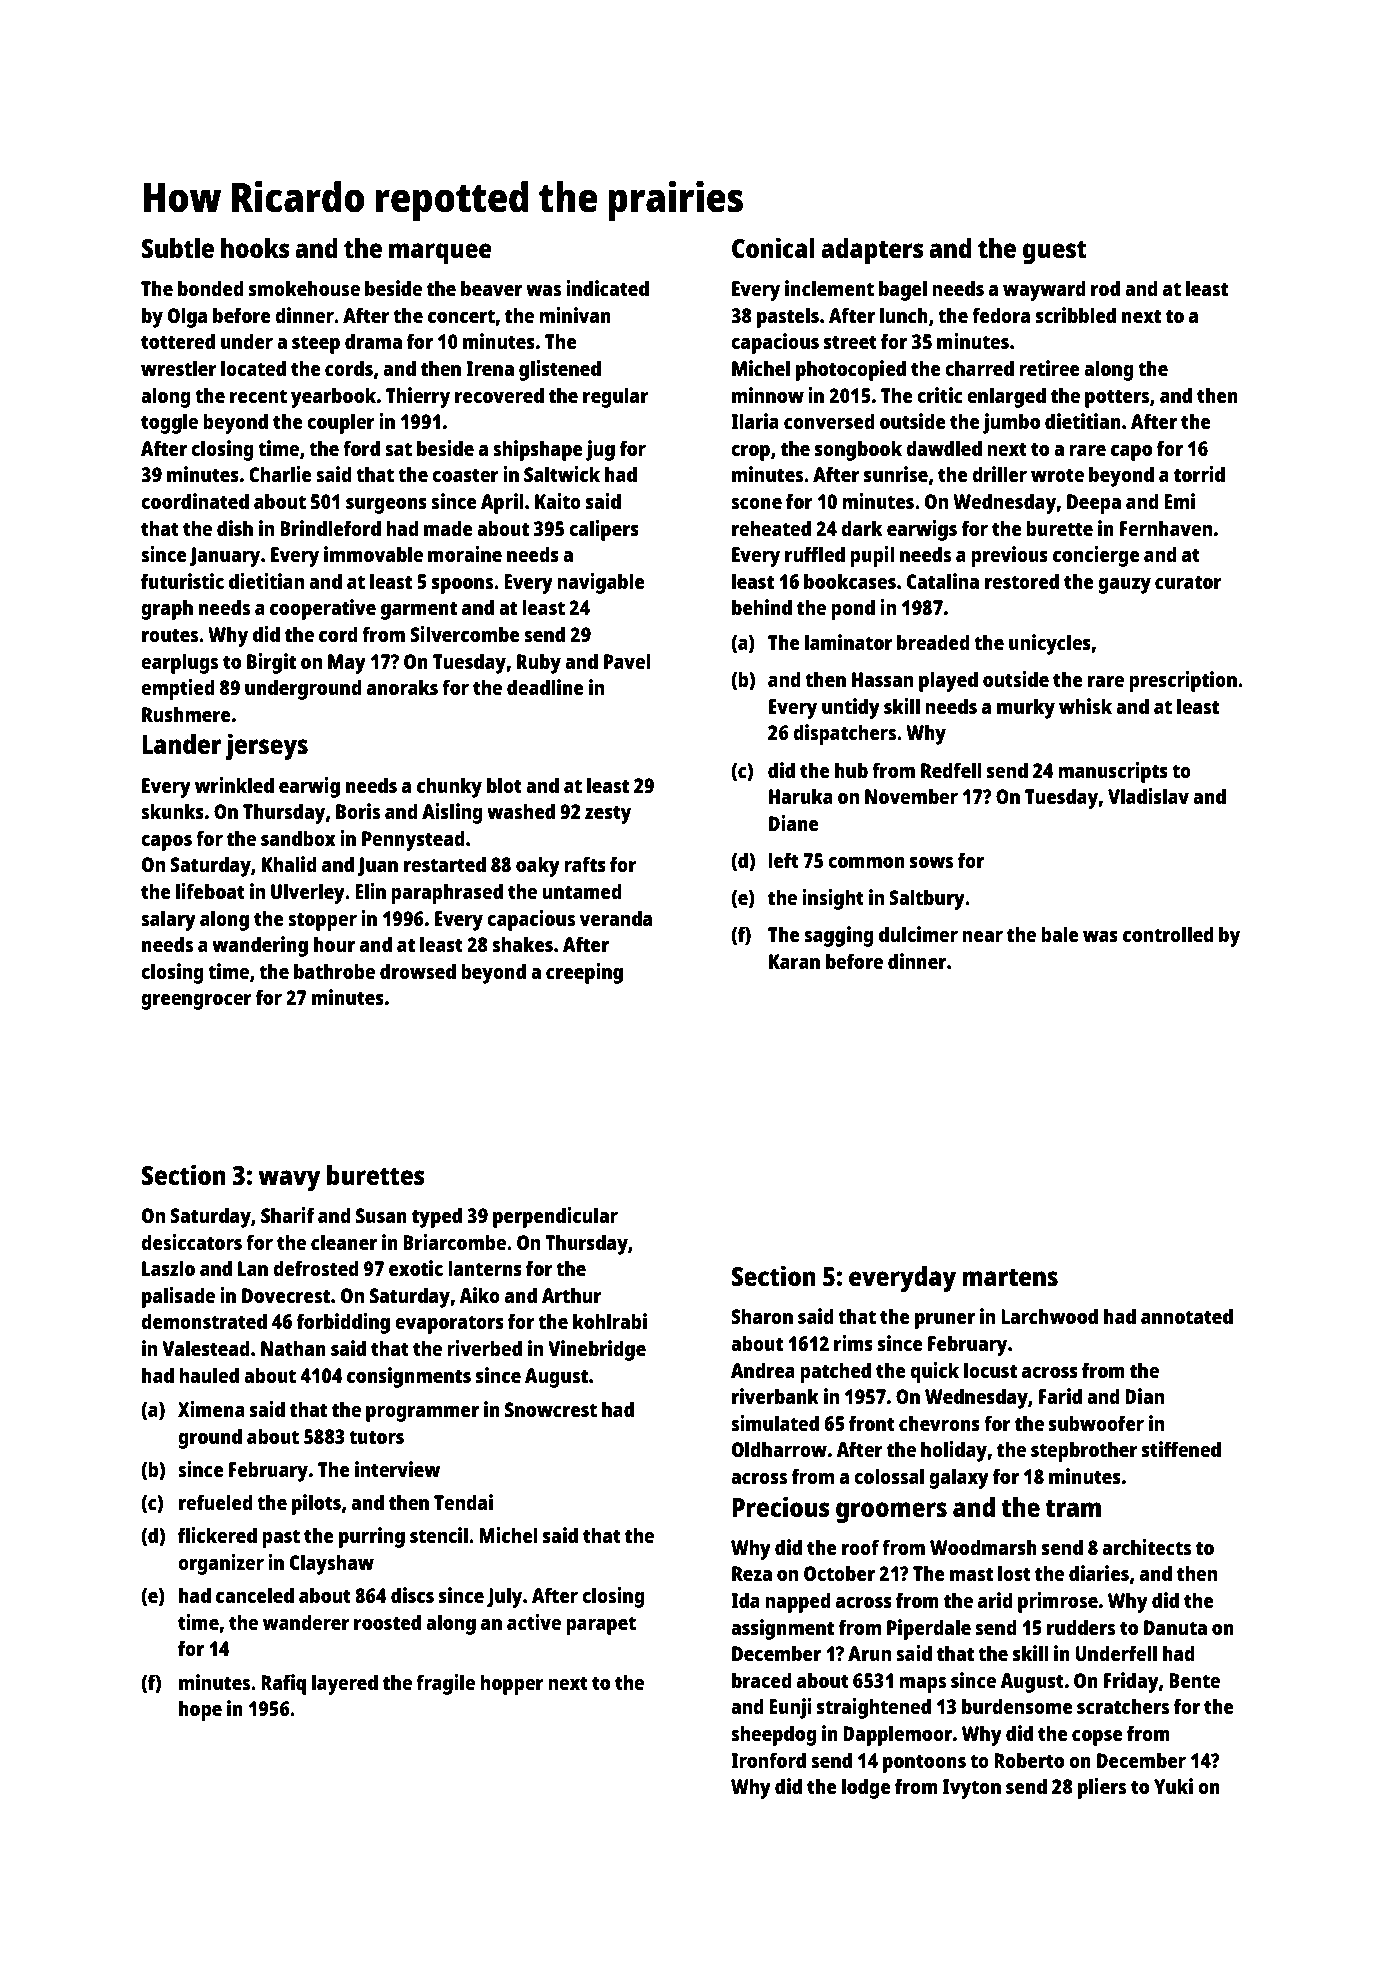 The image size is (1386, 1969). Describe the element at coordinates (755, 421) in the document. I see `Ilaria` at that location.
